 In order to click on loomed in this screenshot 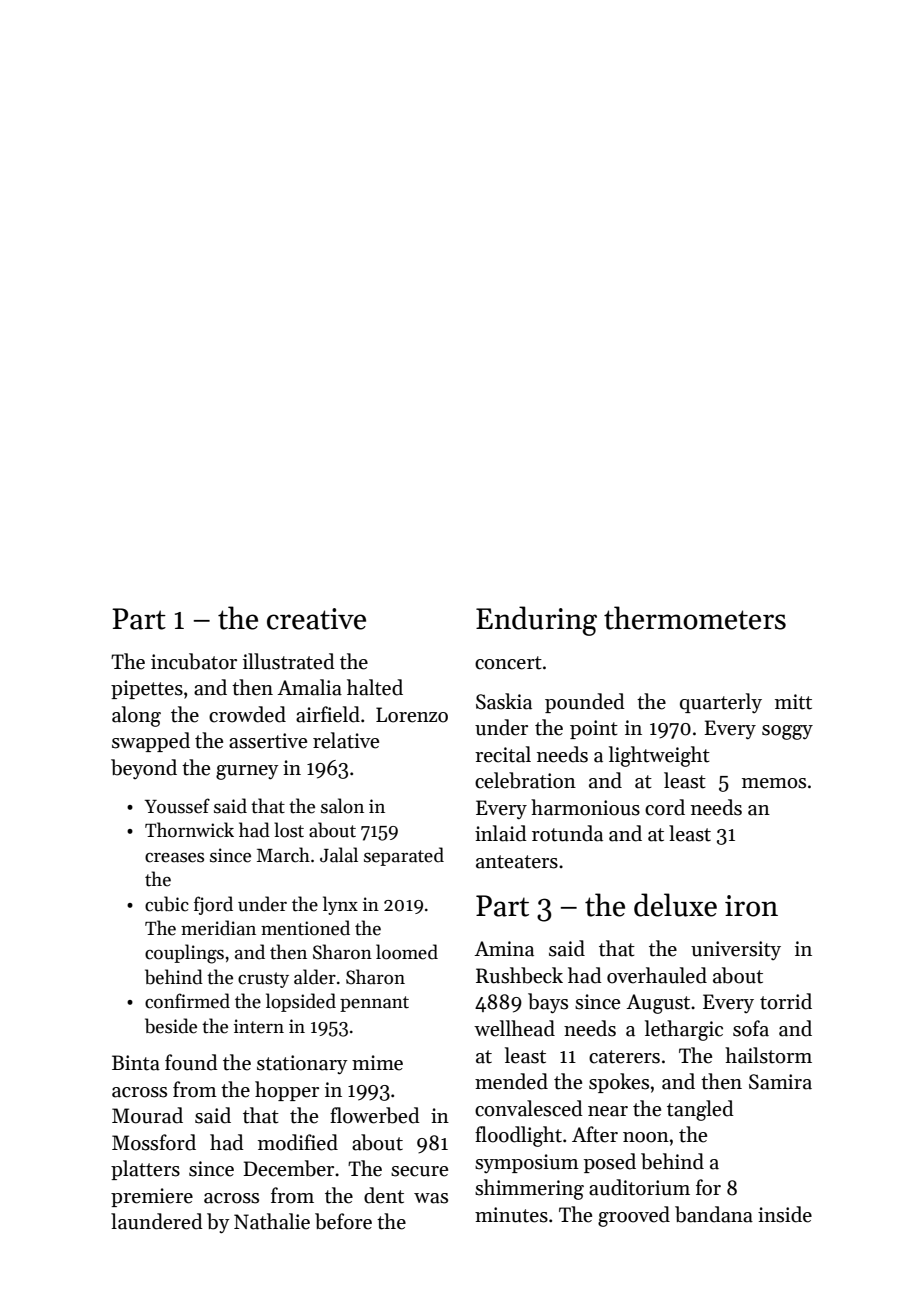, I will do `click(407, 952)`.
